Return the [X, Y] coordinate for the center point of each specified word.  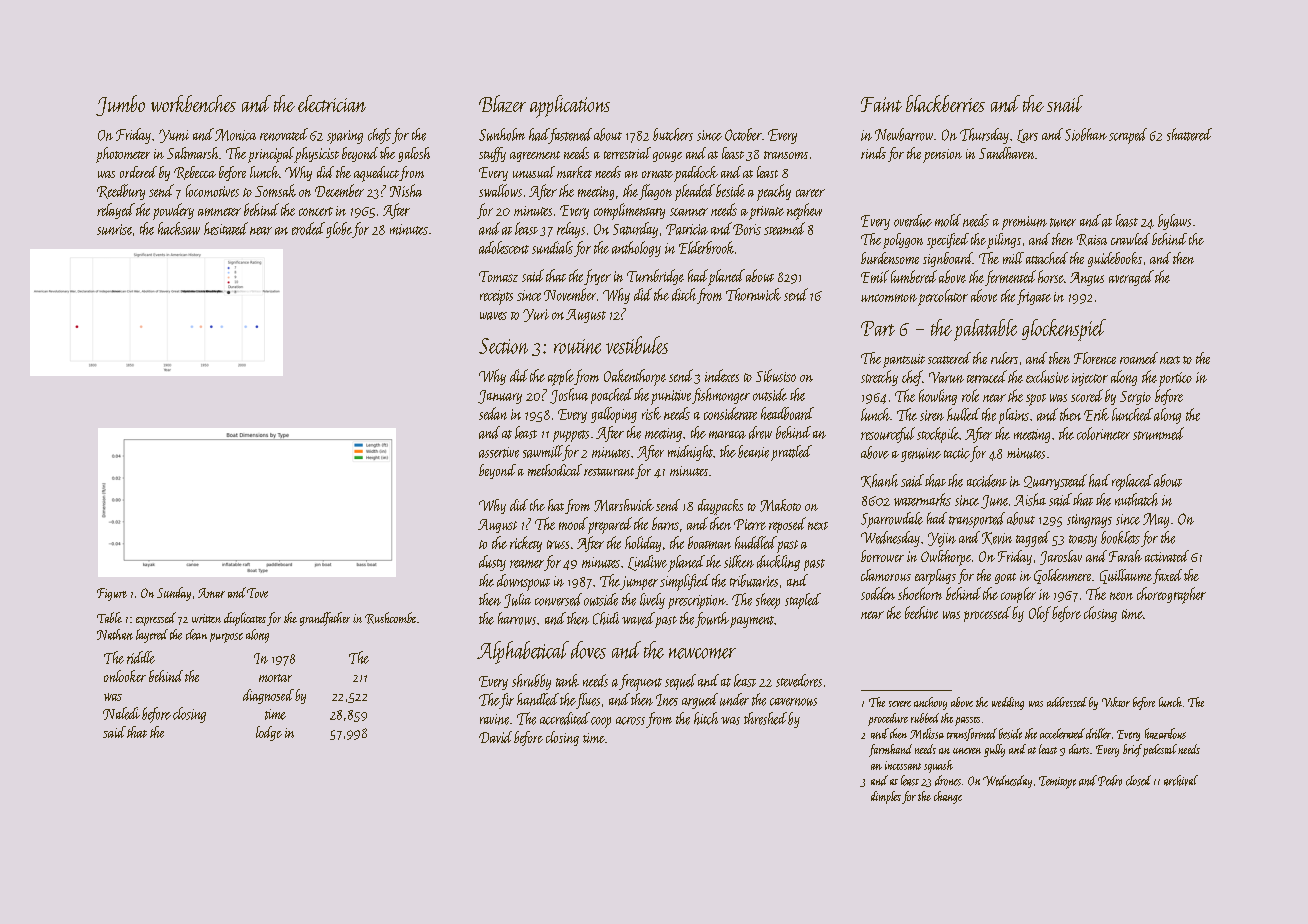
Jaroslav [1061, 557]
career [810, 193]
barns [665, 523]
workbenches [193, 103]
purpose [226, 638]
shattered [1189, 134]
